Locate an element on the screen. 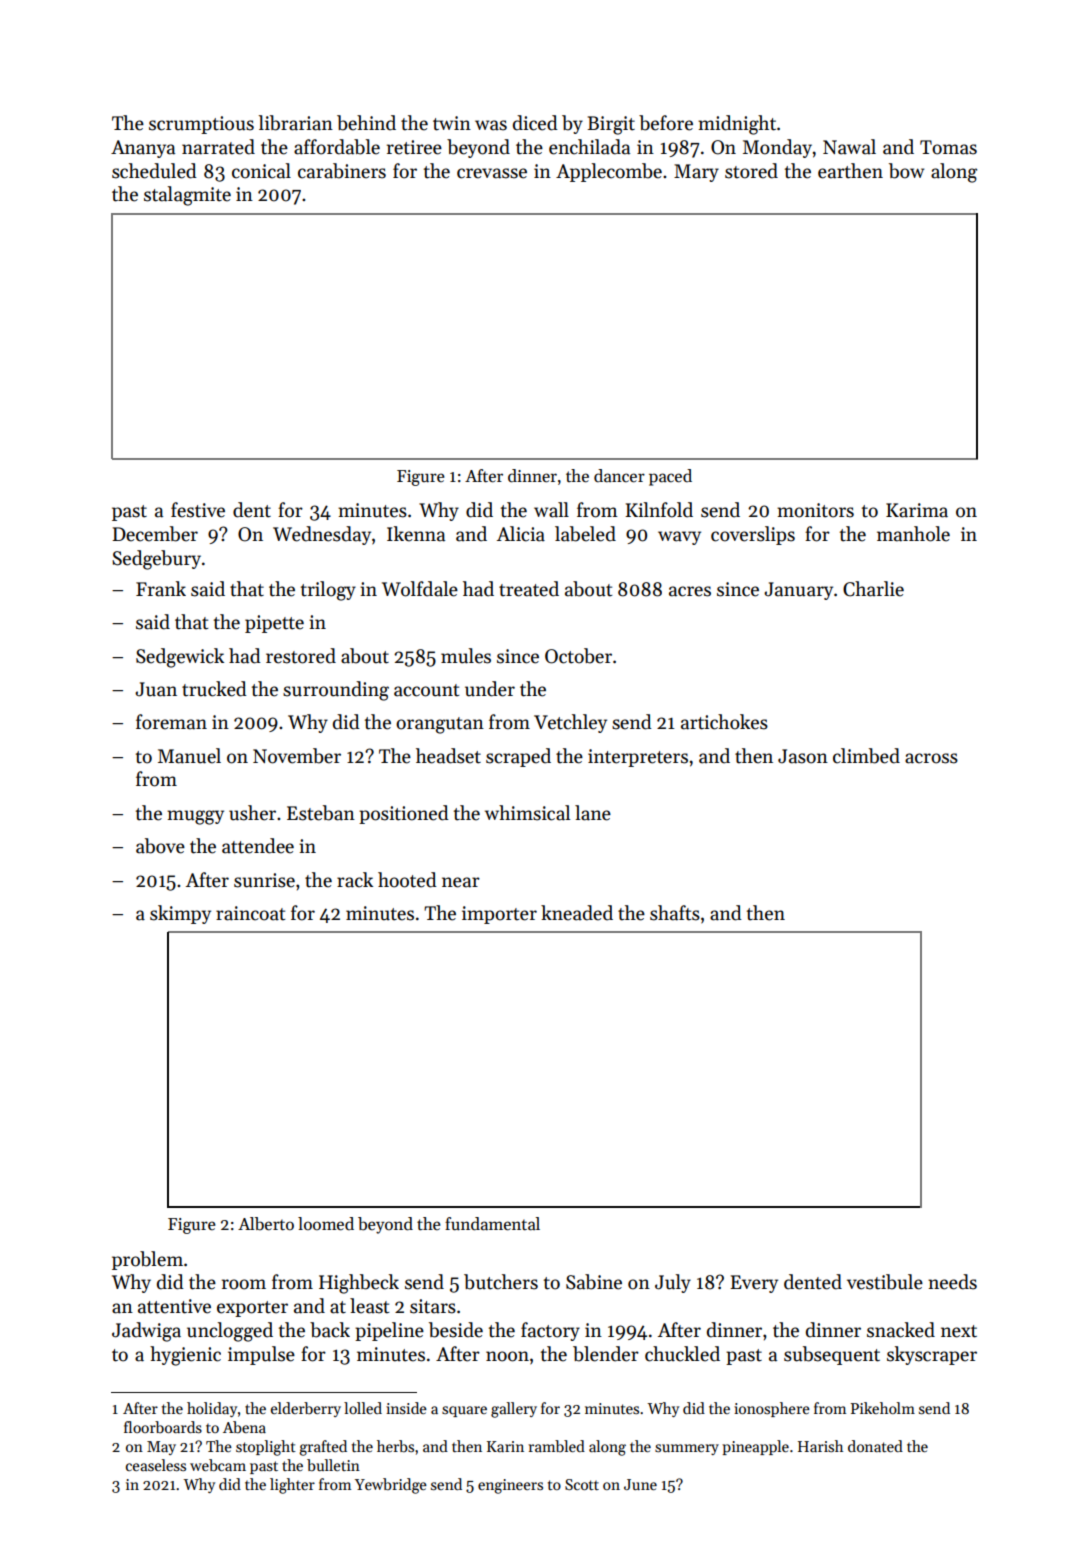 The image size is (1089, 1541). above is located at coordinates (160, 846).
